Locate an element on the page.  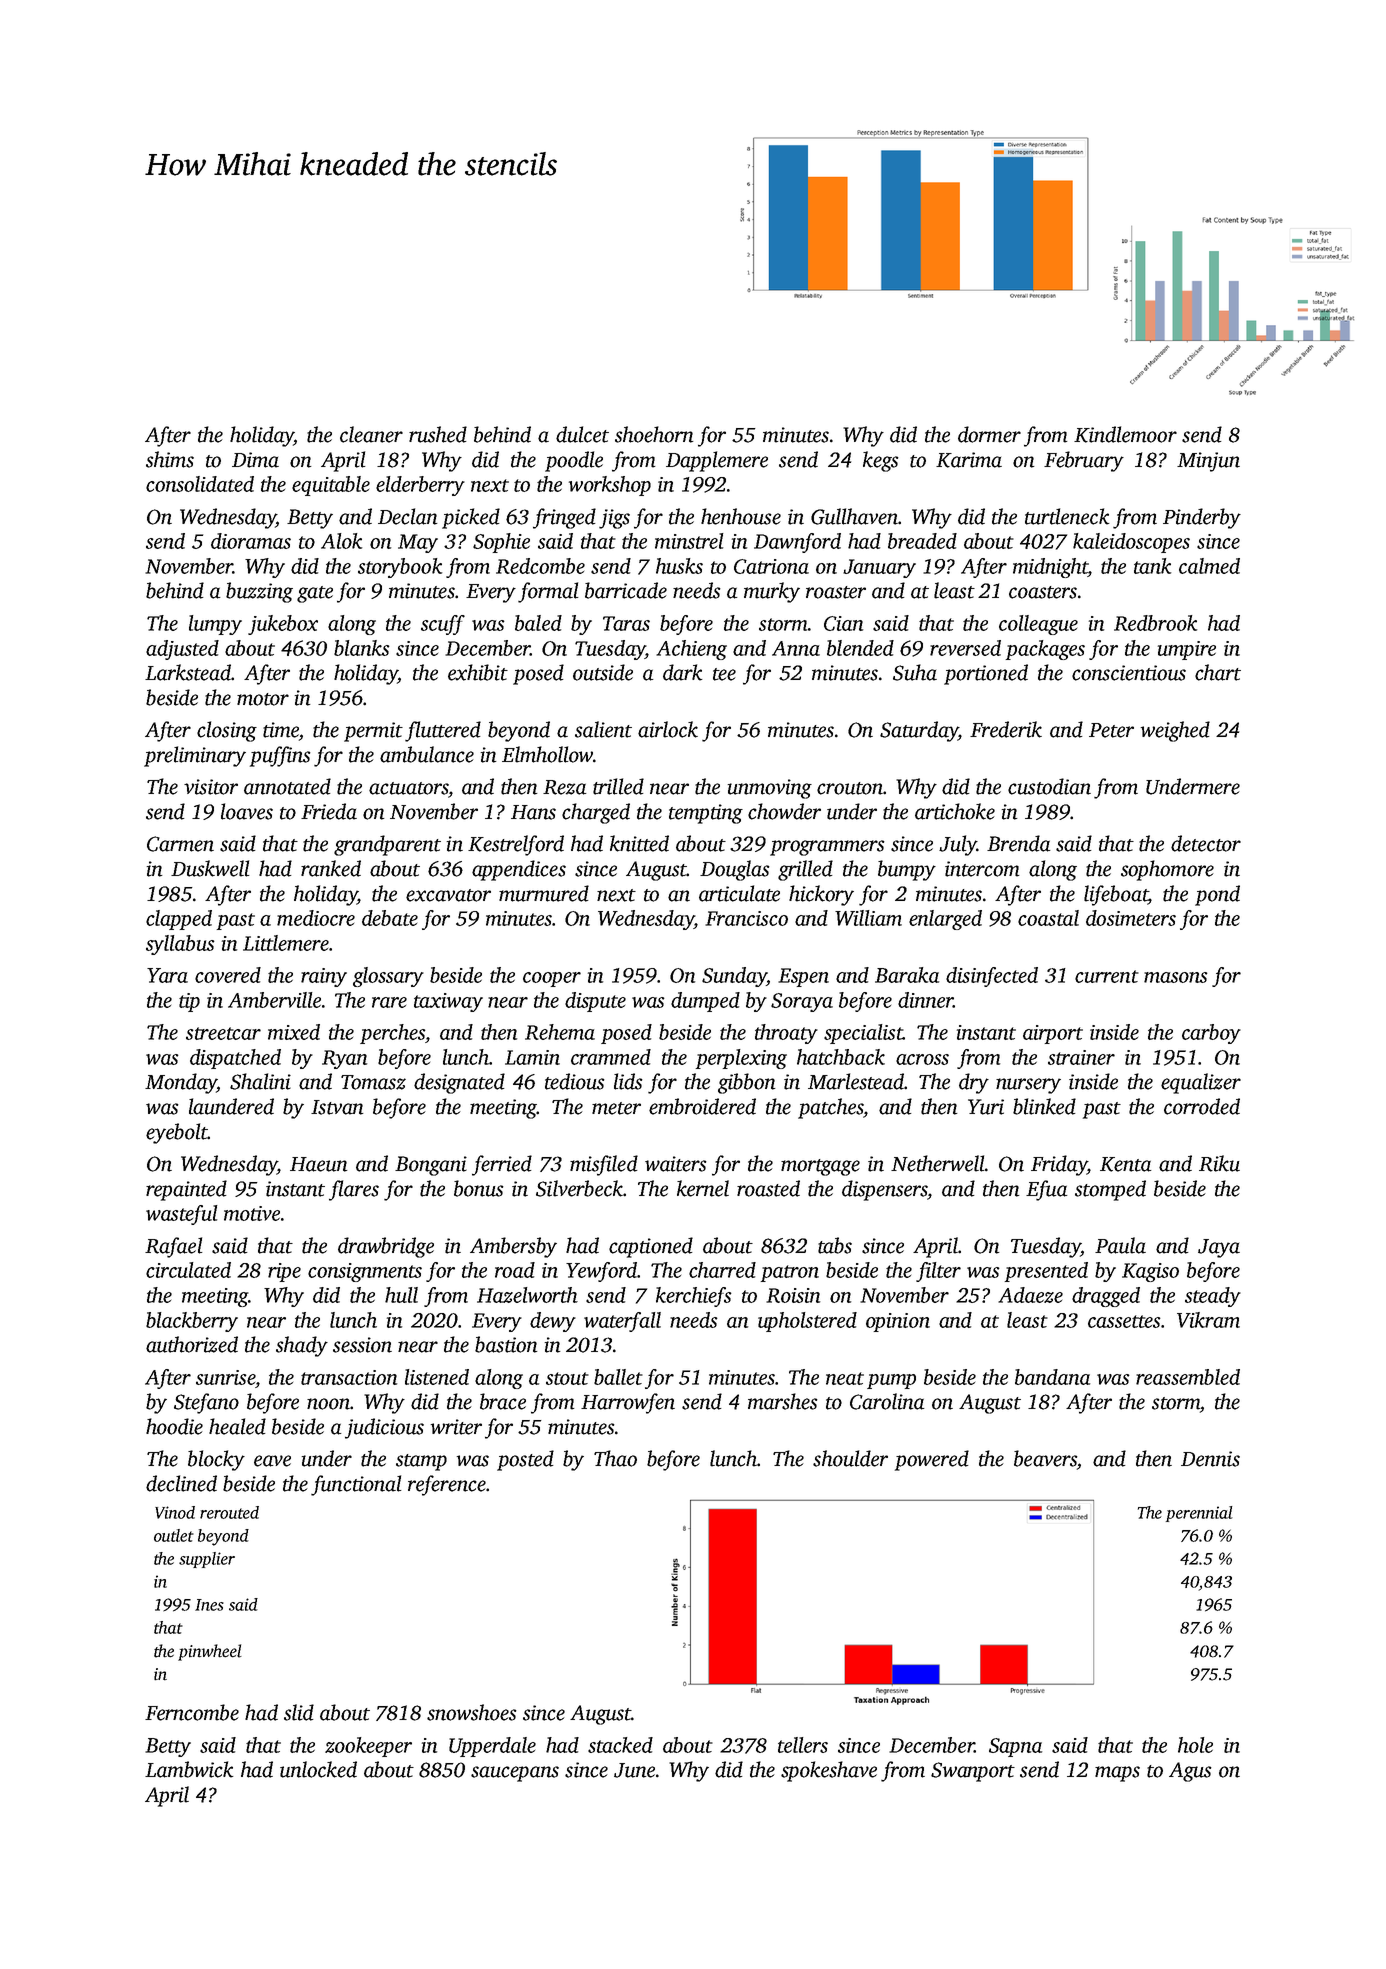
functional is located at coordinates (356, 1485).
